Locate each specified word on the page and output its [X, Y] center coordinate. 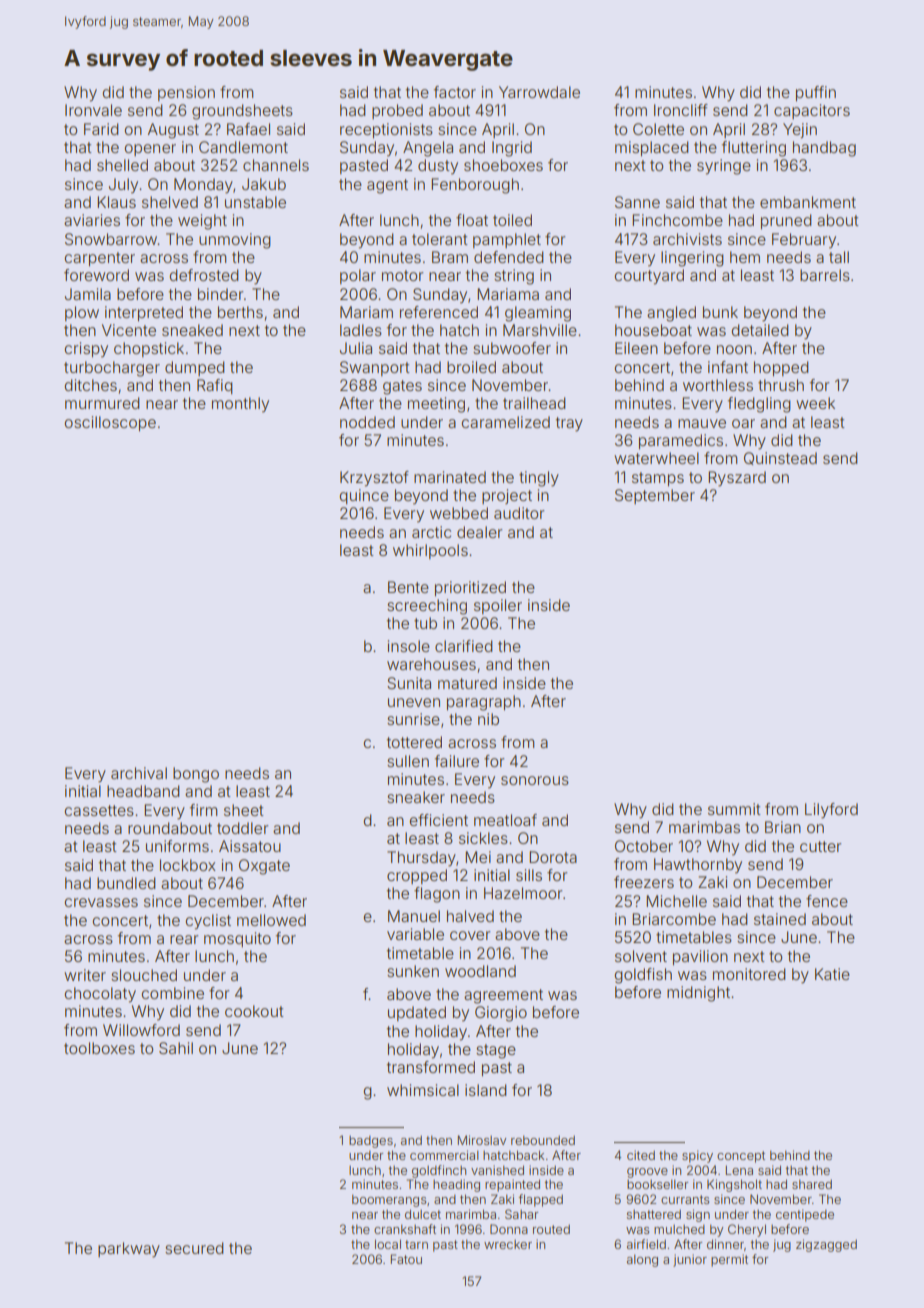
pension [186, 93]
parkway [129, 1250]
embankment [808, 202]
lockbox [188, 865]
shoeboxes [503, 165]
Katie [832, 974]
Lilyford [831, 811]
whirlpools [430, 551]
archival [139, 773]
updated [417, 1013]
